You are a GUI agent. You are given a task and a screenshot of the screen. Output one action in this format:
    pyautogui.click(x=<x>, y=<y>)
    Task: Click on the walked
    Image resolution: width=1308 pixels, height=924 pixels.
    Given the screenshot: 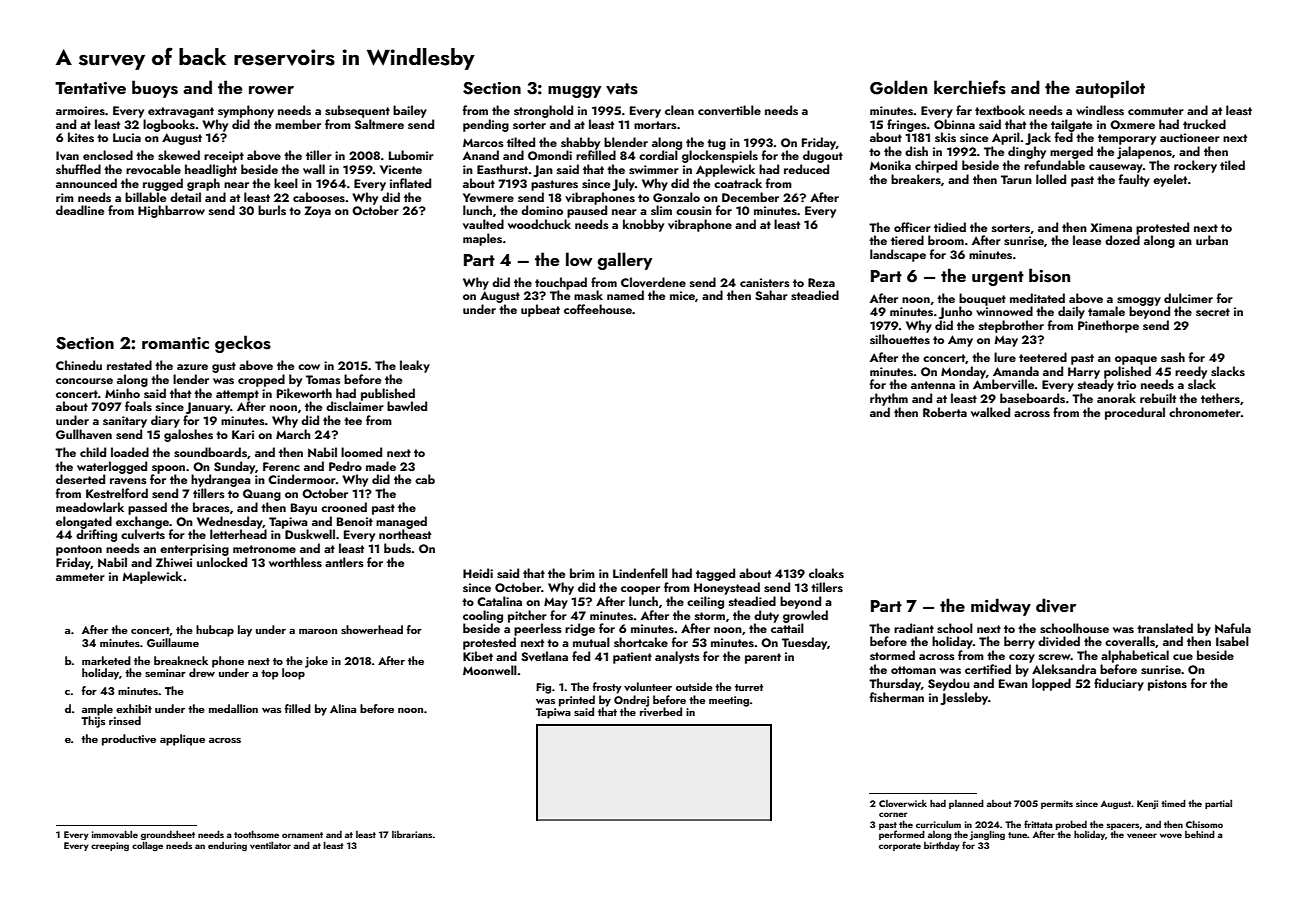 What is the action you would take?
    pyautogui.click(x=990, y=412)
